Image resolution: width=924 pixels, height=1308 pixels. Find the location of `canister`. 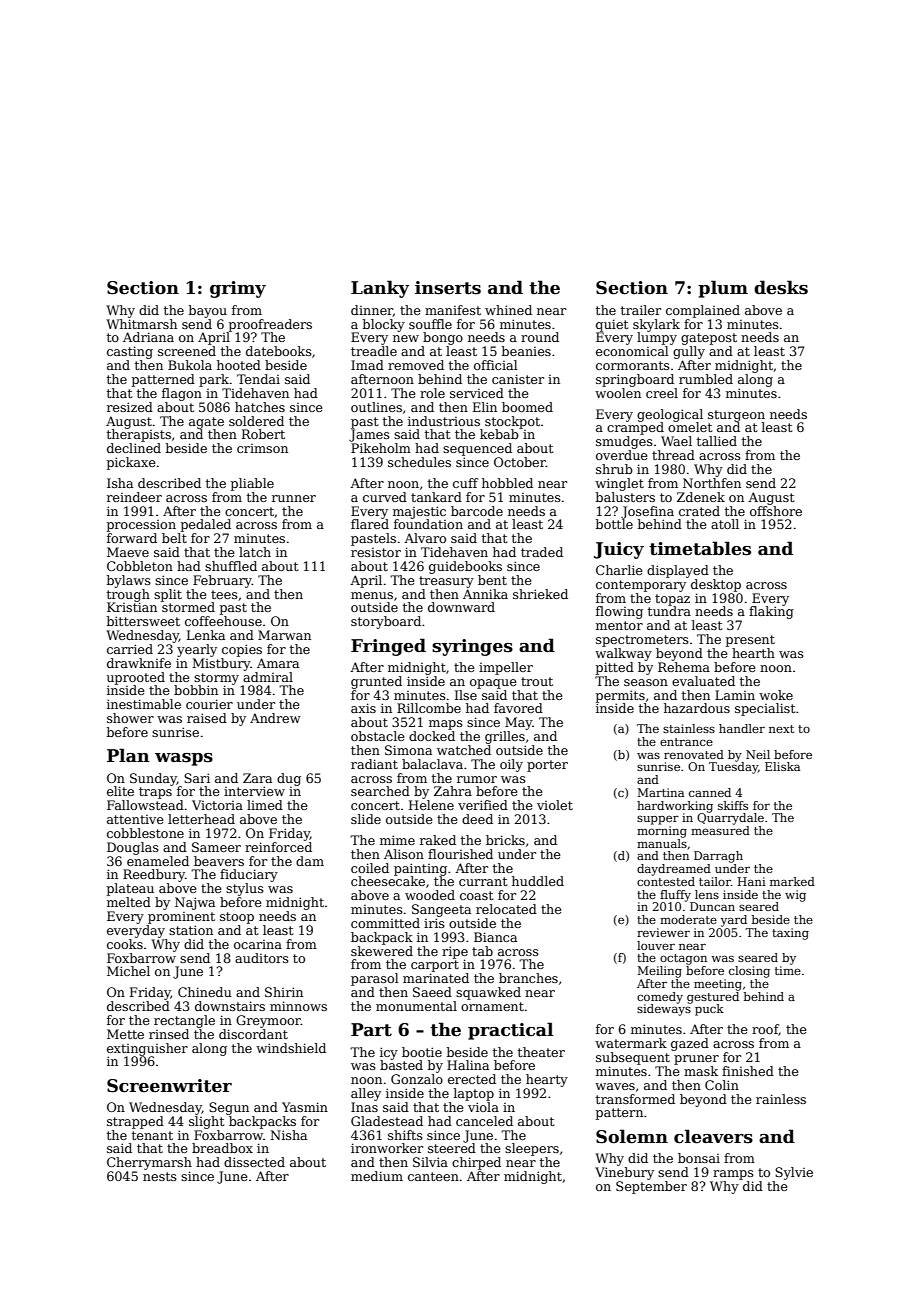

canister is located at coordinates (518, 379).
